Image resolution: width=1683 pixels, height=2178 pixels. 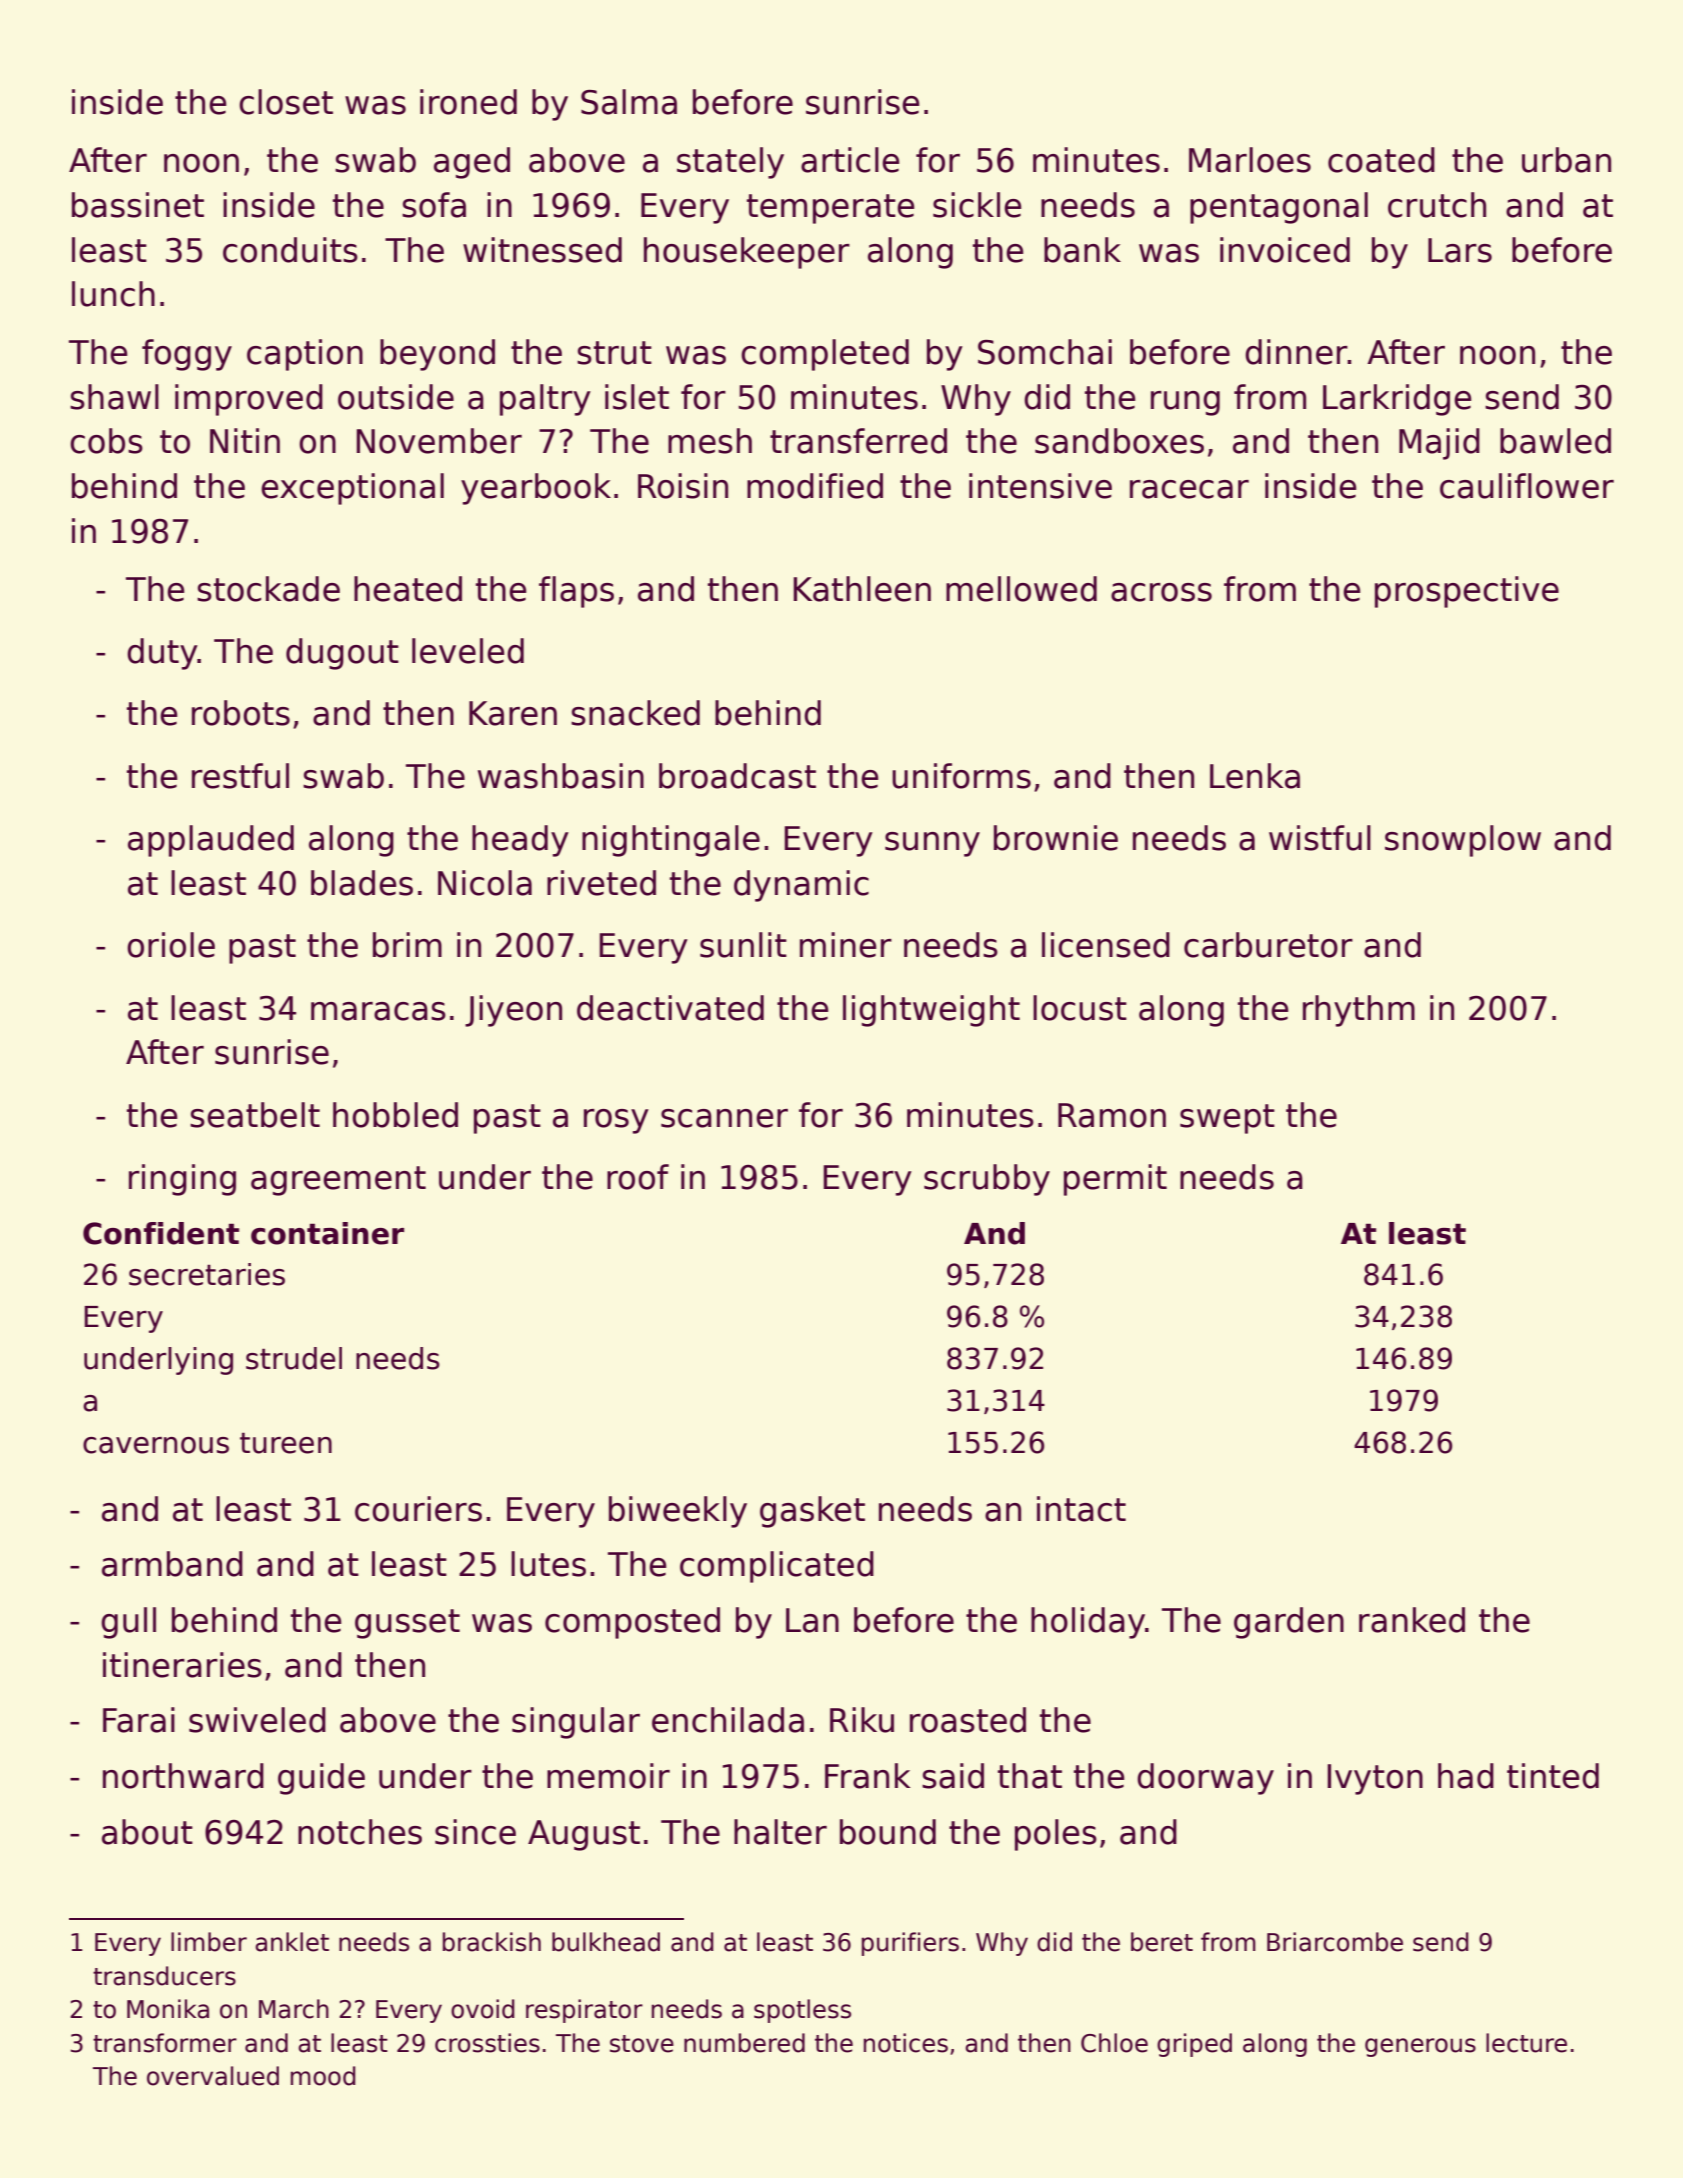 I want to click on mood, so click(x=323, y=2076).
